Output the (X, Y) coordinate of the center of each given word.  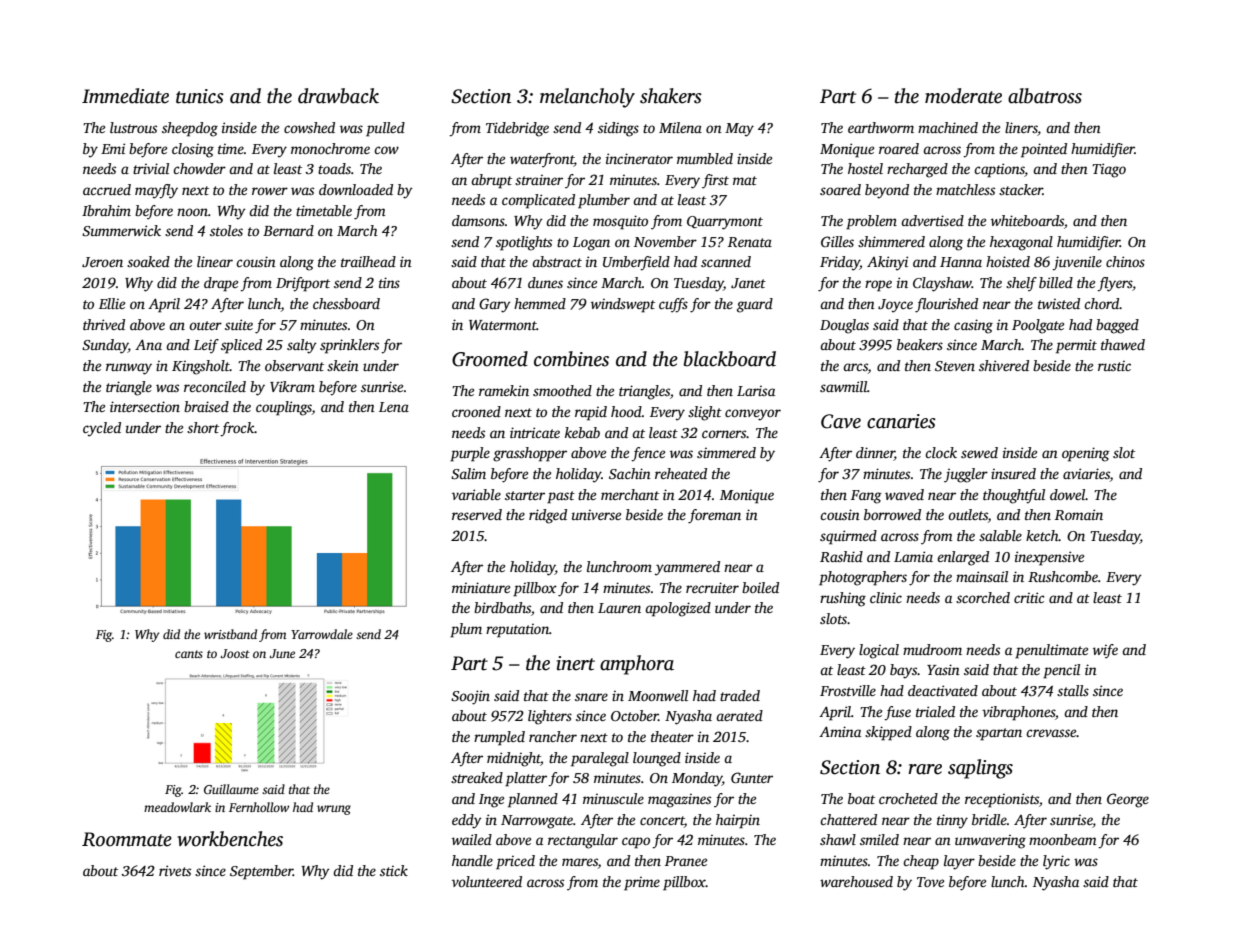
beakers (920, 344)
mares (580, 863)
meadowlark (177, 807)
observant (294, 365)
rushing (843, 599)
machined (948, 127)
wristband (230, 634)
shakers (671, 96)
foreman (714, 516)
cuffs (673, 305)
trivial (151, 168)
